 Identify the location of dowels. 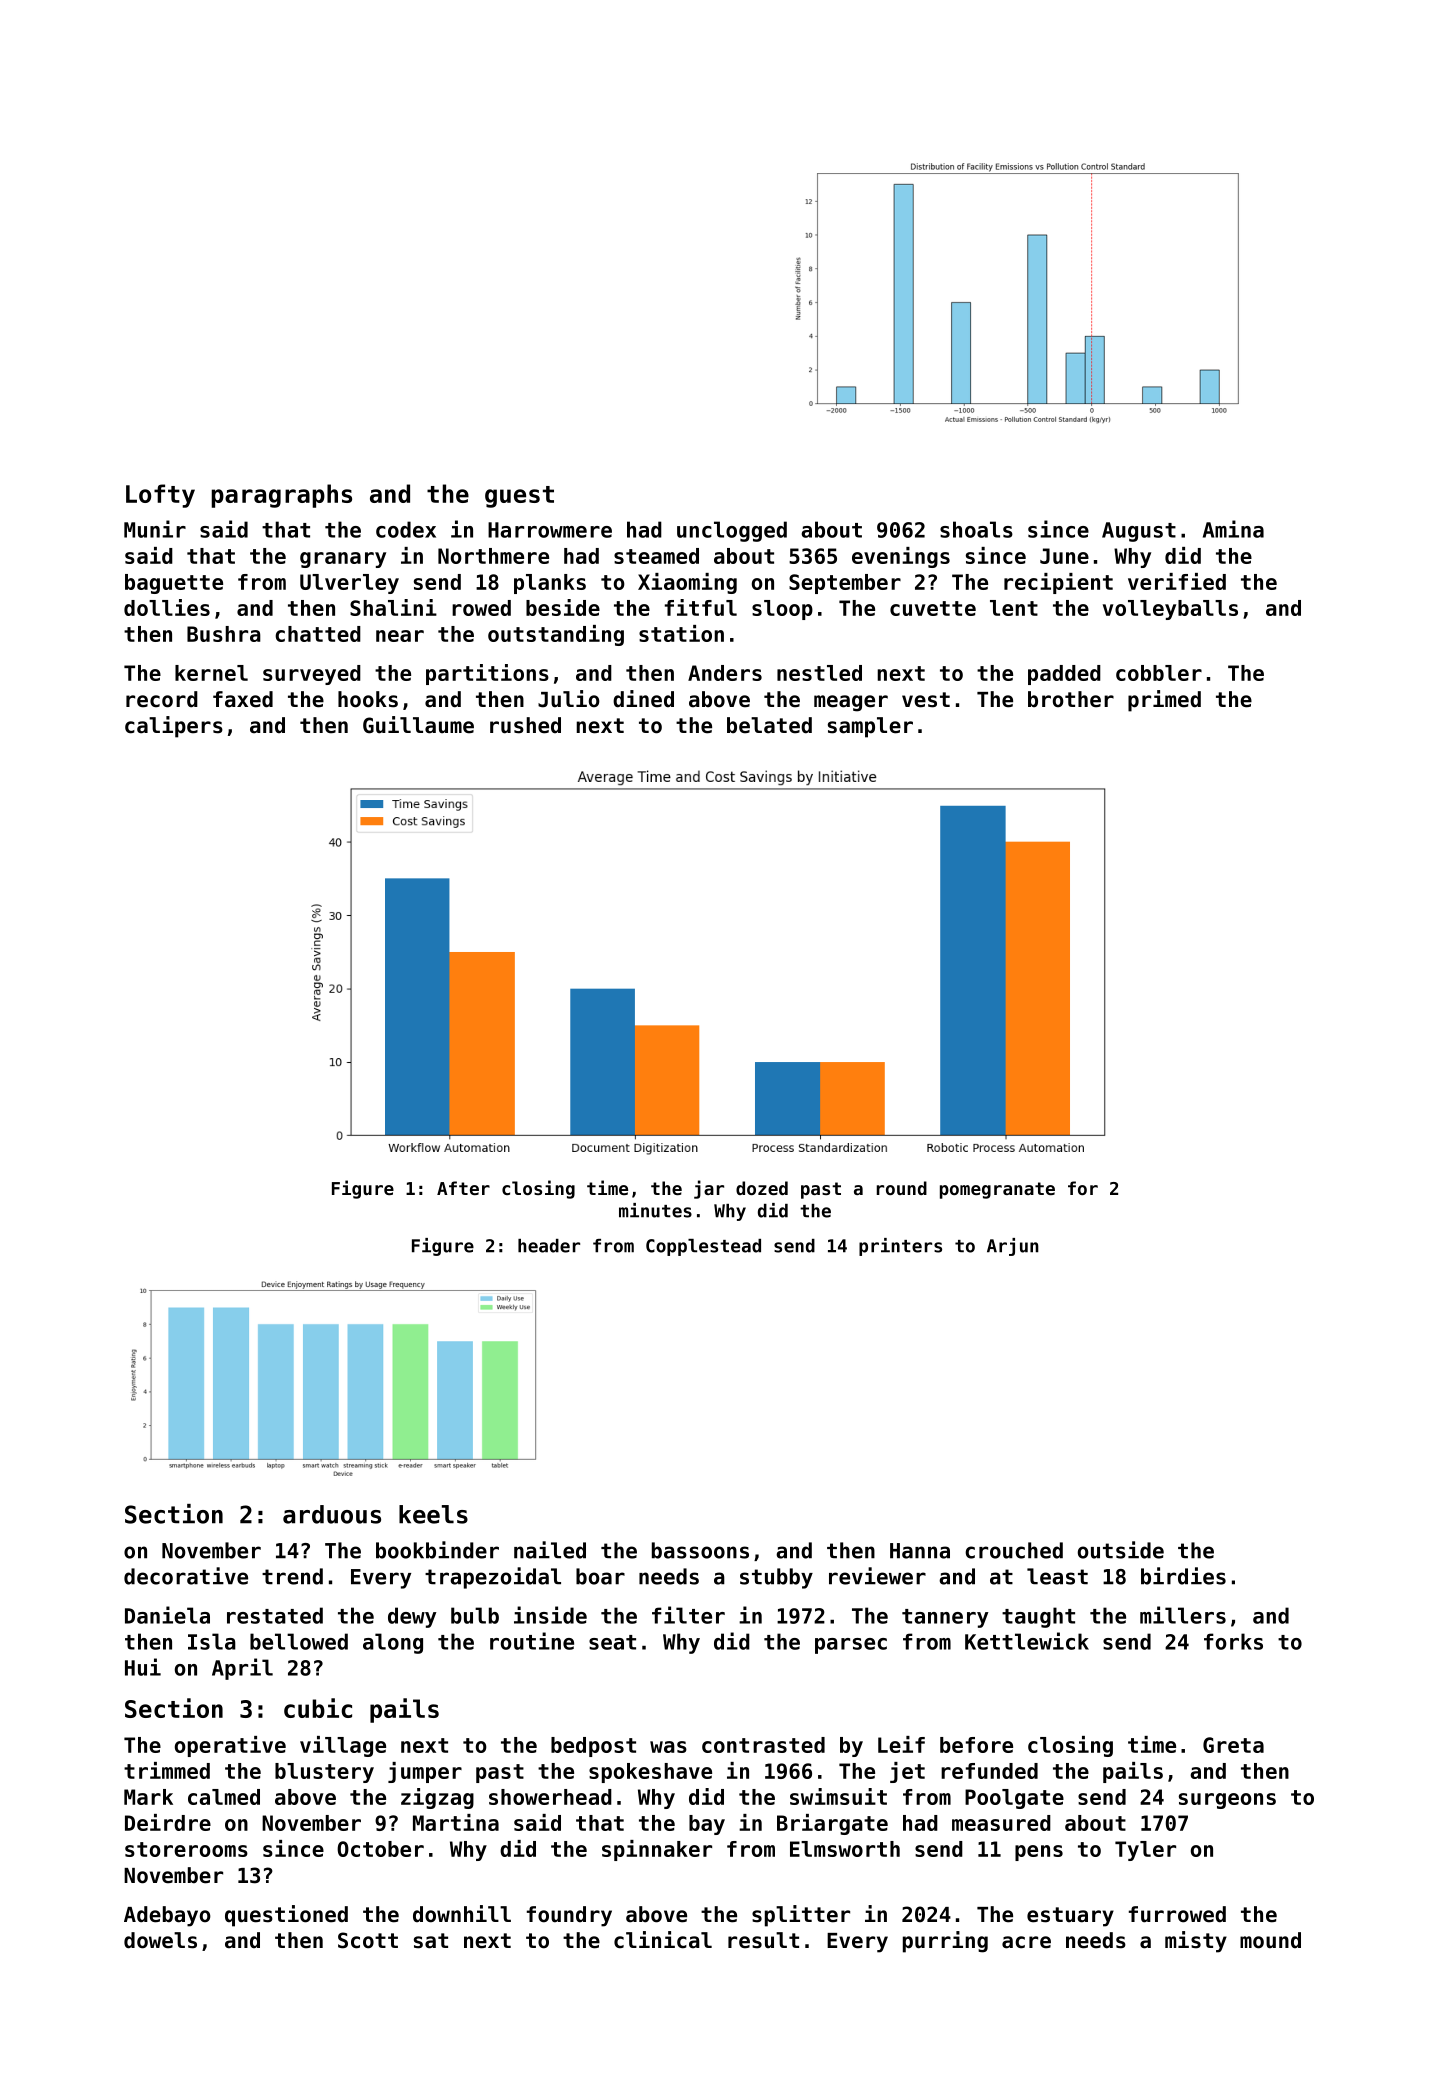
(160, 1940).
